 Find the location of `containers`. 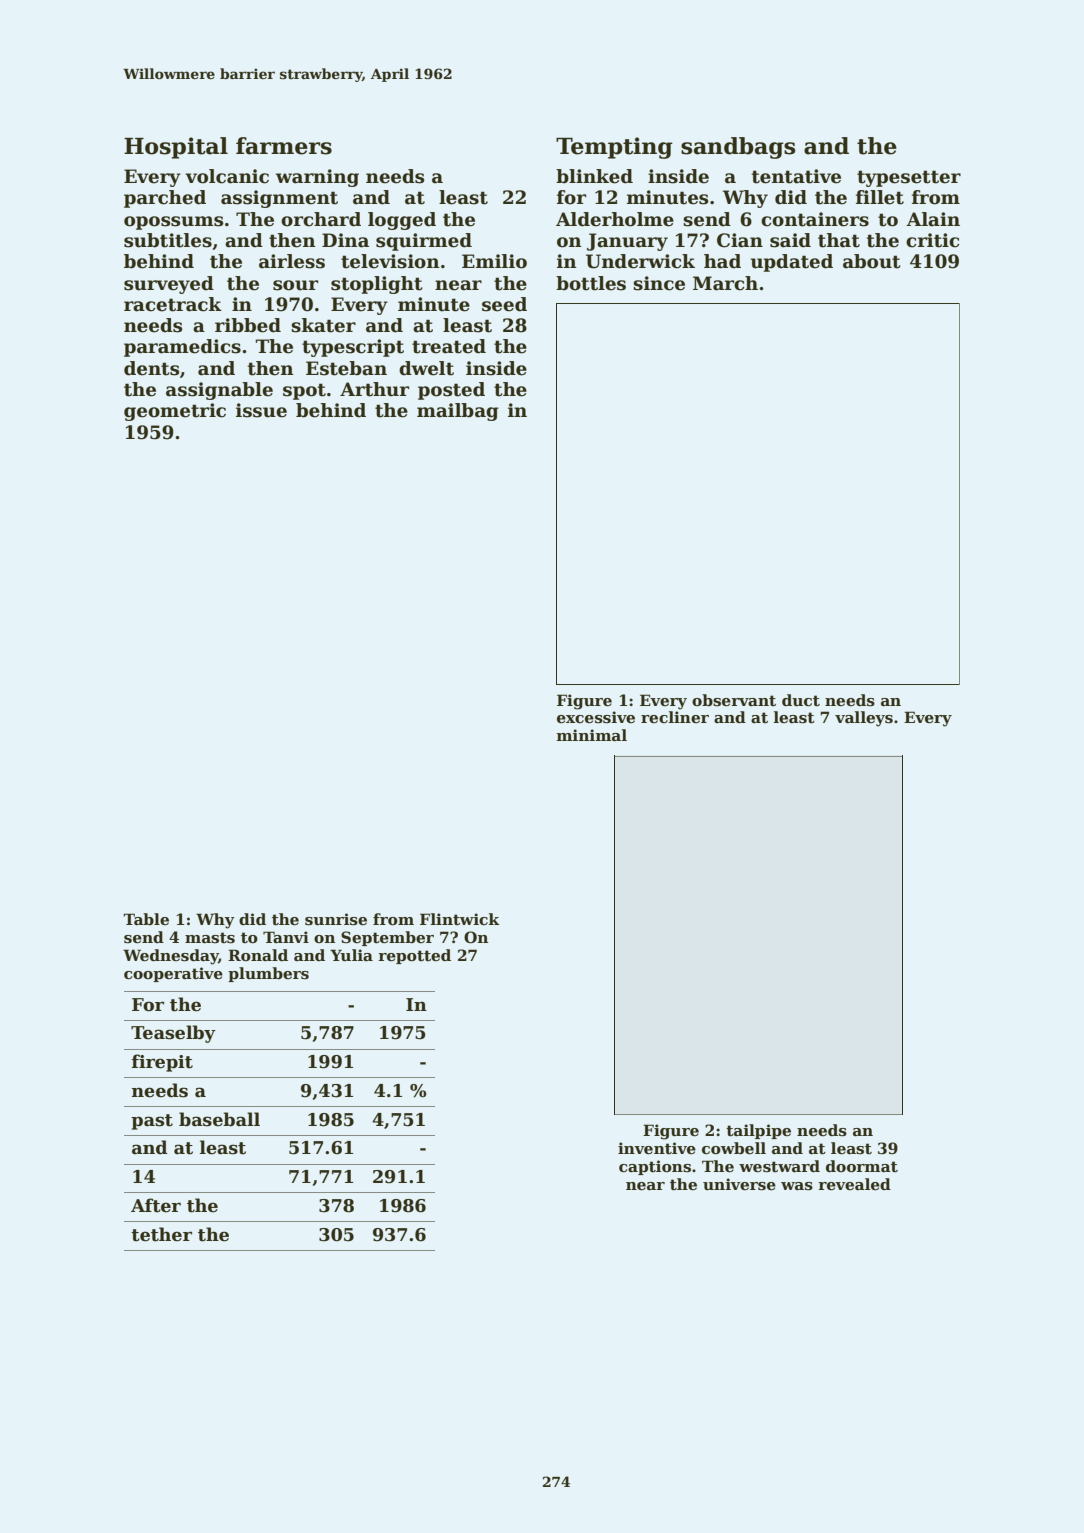

containers is located at coordinates (815, 219).
